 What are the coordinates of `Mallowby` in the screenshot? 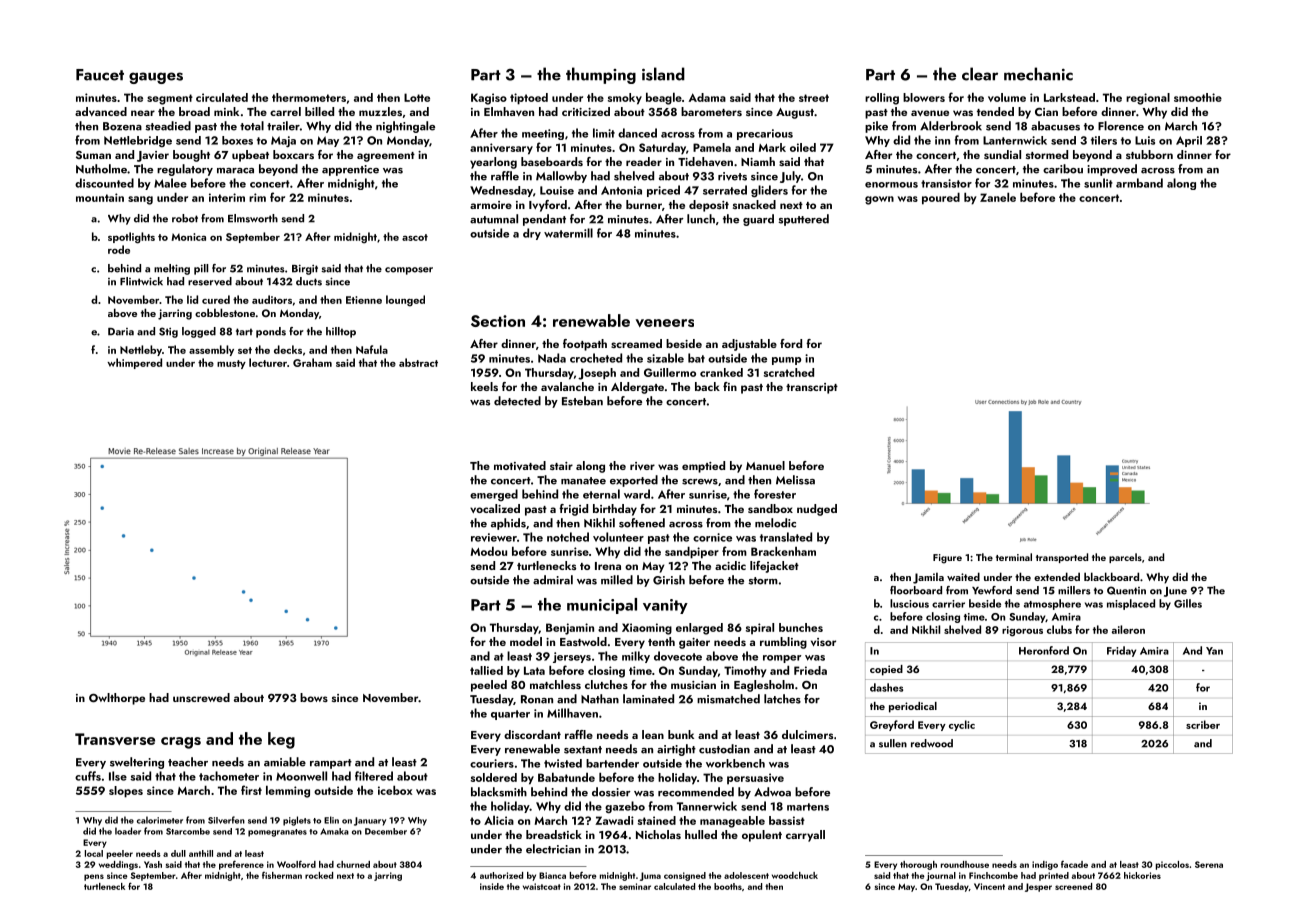 It's located at (561, 177).
